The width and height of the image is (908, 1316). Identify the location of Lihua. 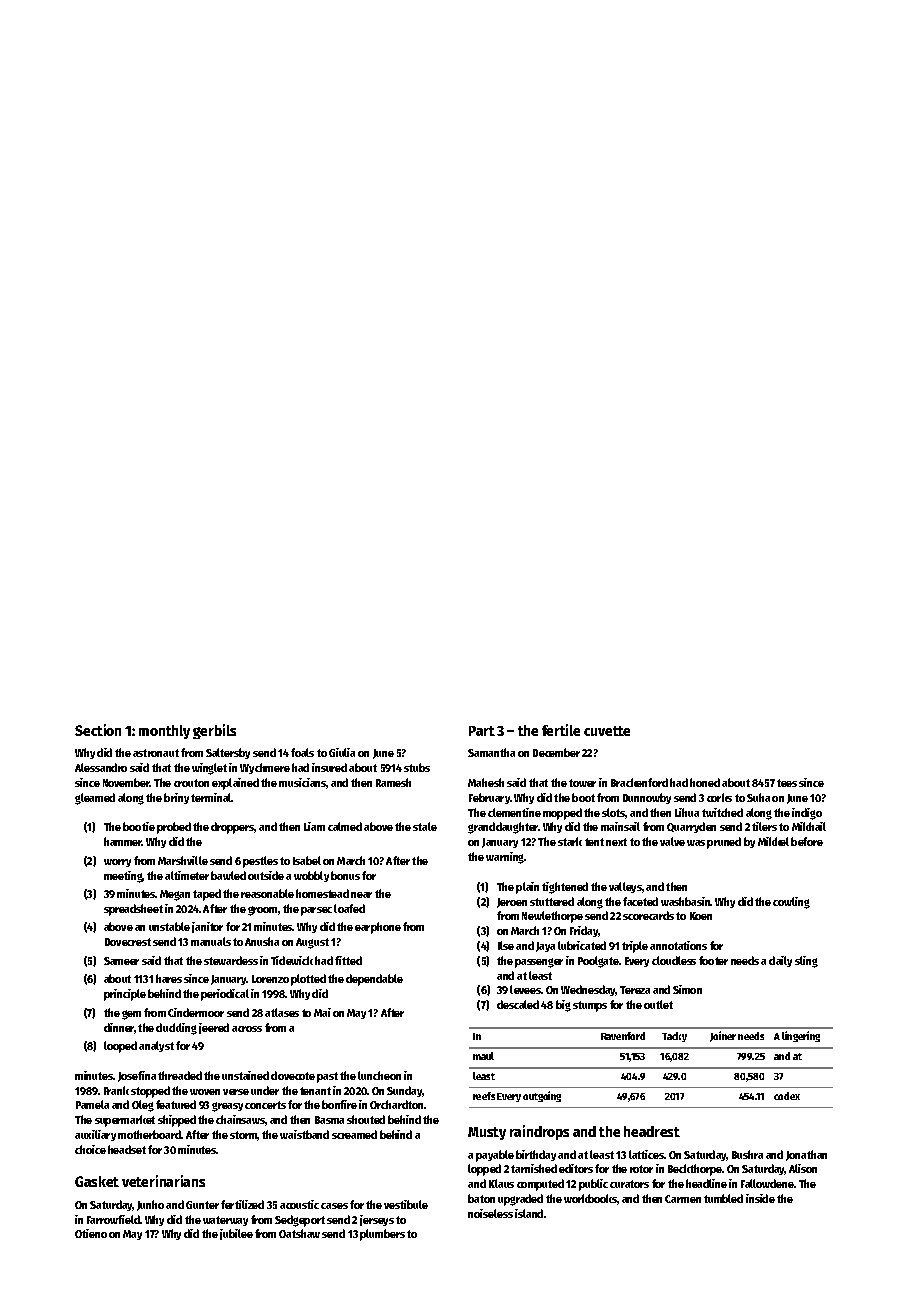
(687, 812).
